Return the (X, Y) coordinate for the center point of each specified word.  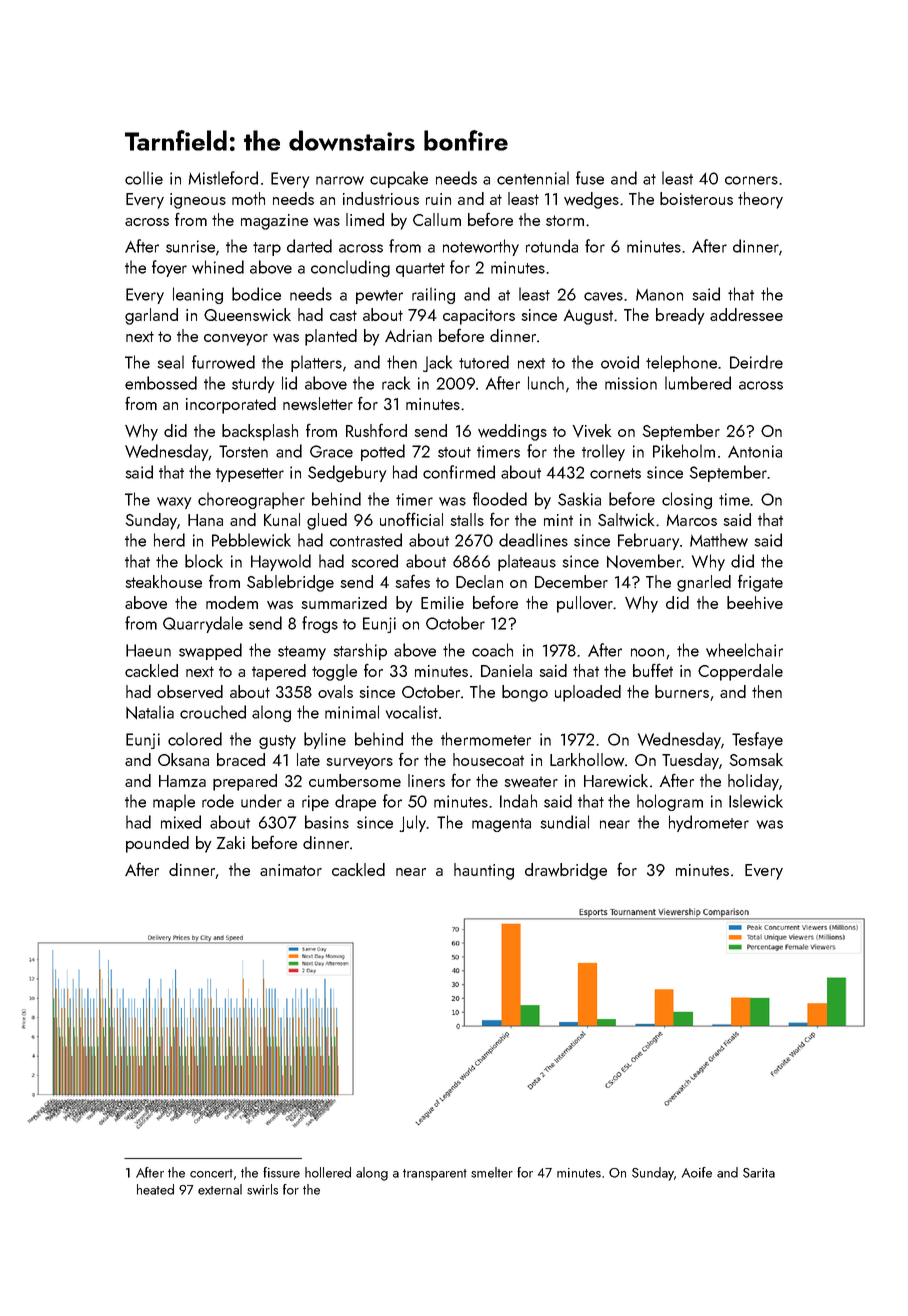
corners (751, 180)
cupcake (399, 179)
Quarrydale (203, 624)
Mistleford (223, 178)
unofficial (411, 519)
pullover (585, 604)
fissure (281, 1172)
